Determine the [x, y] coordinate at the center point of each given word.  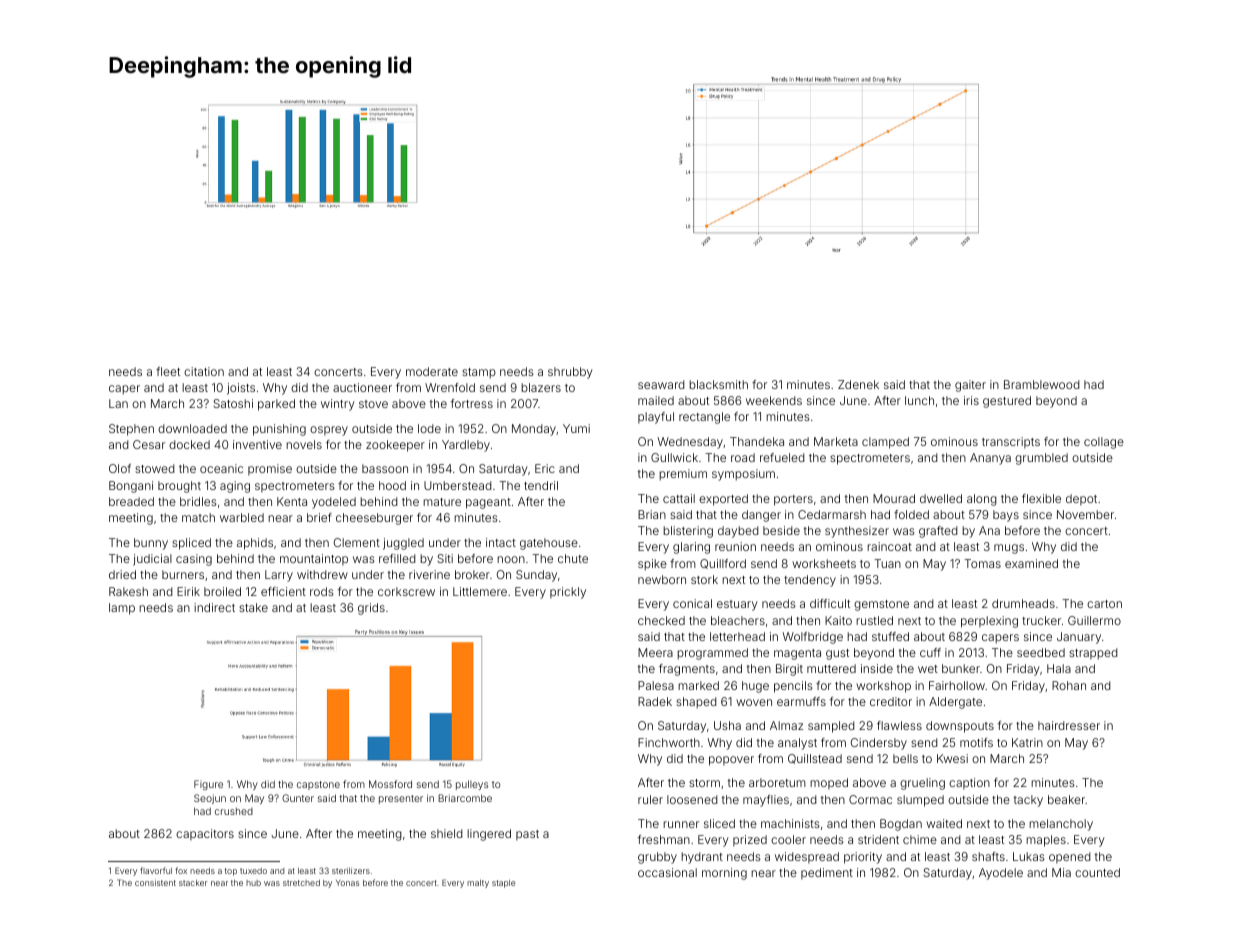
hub [253, 883]
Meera [655, 652]
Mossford [390, 784]
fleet [168, 371]
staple [503, 884]
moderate [432, 371]
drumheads [1023, 603]
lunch [919, 400]
